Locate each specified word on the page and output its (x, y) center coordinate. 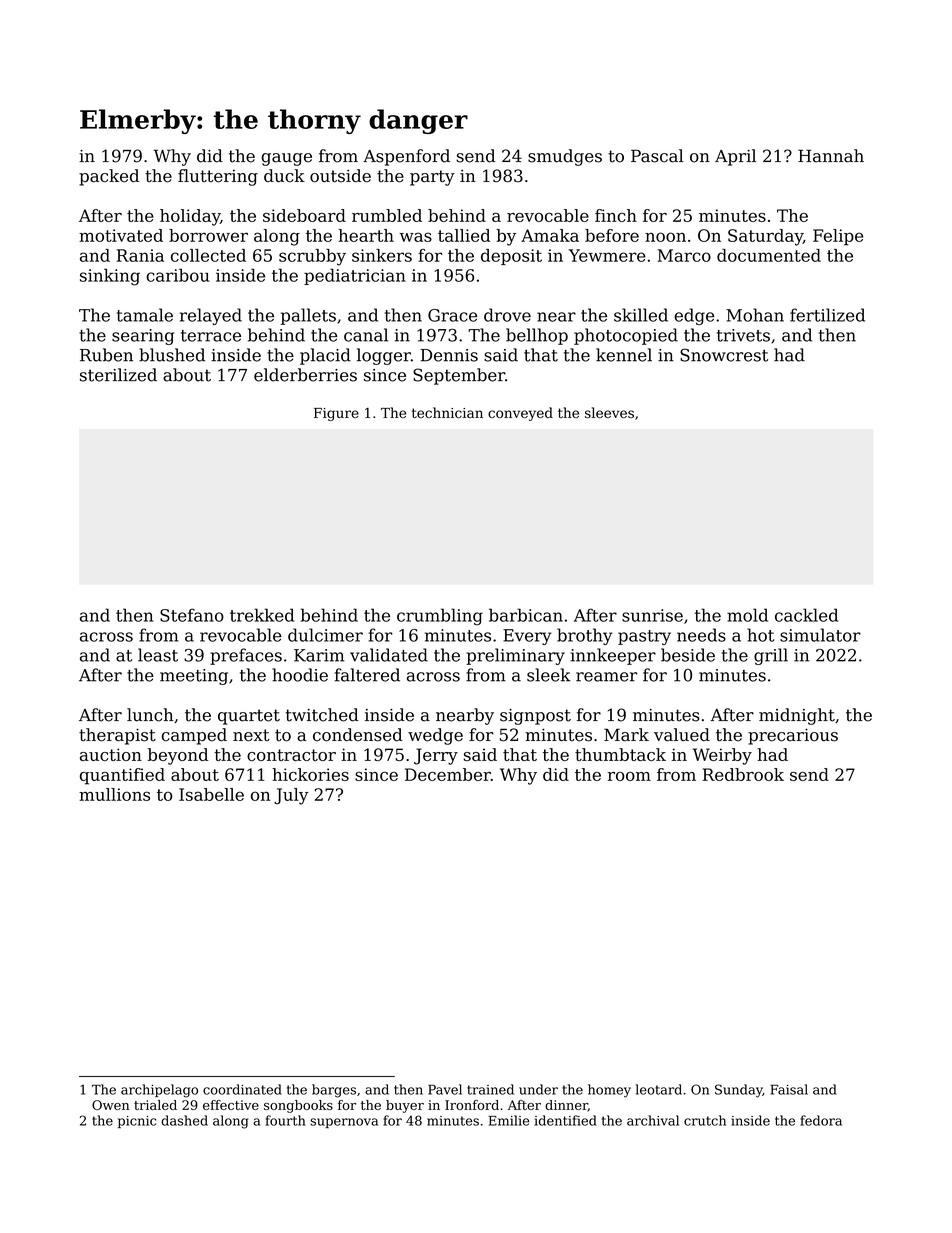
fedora (821, 1120)
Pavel (445, 1089)
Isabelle (211, 794)
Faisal (789, 1089)
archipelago (159, 1091)
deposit (511, 257)
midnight (797, 716)
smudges (565, 157)
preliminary (515, 656)
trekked (262, 615)
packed (109, 177)
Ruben (106, 355)
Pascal (657, 156)
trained (490, 1089)
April (735, 157)
